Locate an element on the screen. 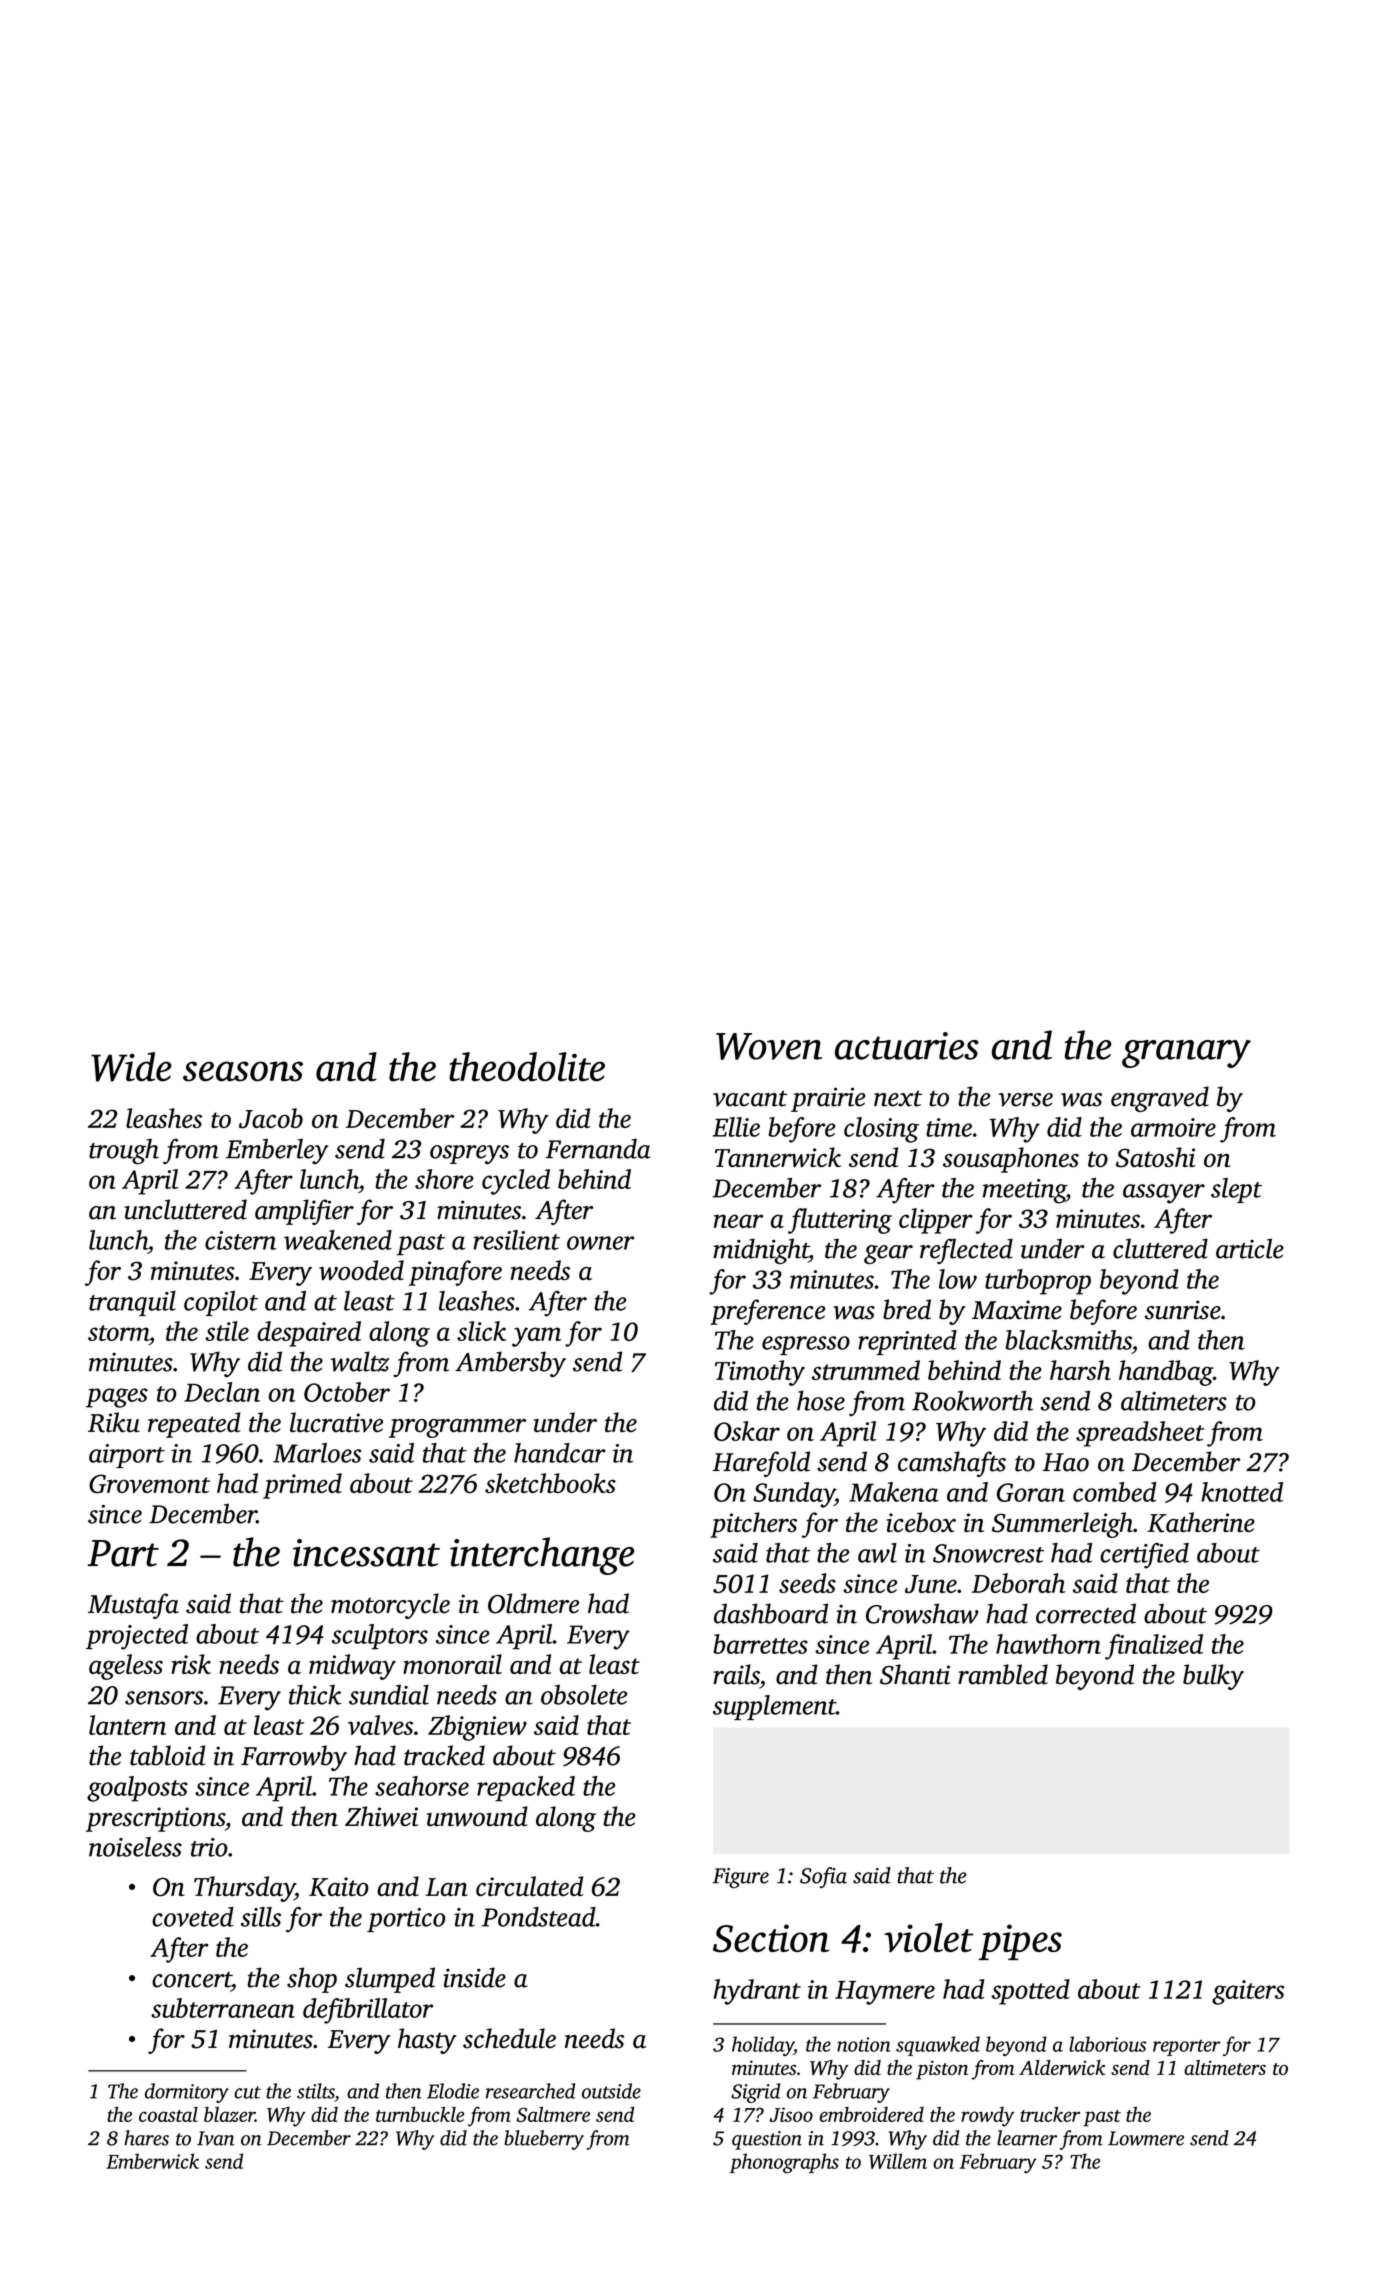 The height and width of the screenshot is (2269, 1378). pipes is located at coordinates (1020, 1942).
